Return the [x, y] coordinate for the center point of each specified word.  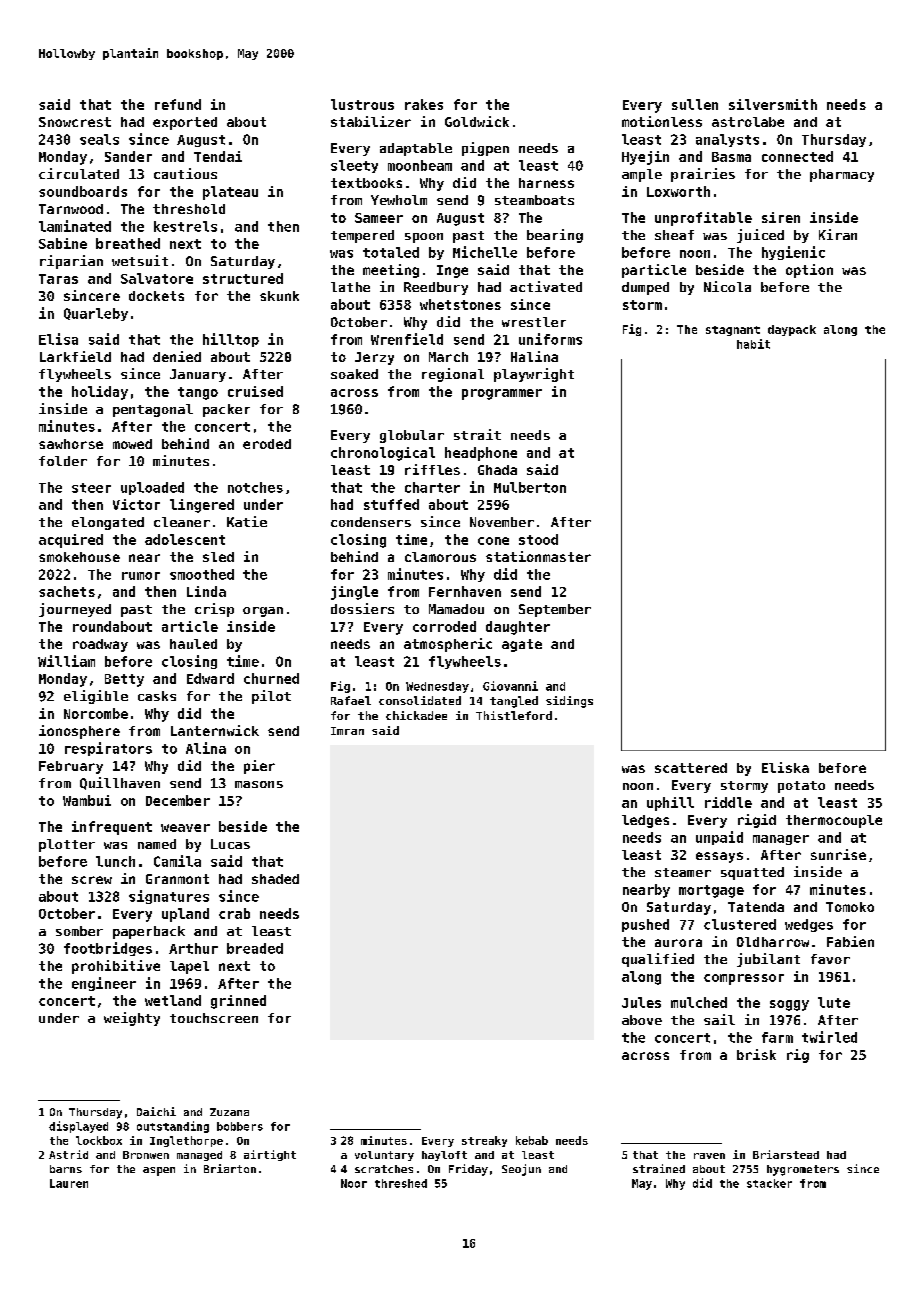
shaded [275, 879]
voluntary [384, 1156]
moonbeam [420, 165]
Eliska [785, 767]
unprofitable [703, 219]
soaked [354, 374]
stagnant [733, 331]
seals [99, 139]
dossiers [362, 608]
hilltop [231, 340]
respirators [108, 749]
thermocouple [834, 821]
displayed [78, 1127]
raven [709, 1156]
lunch [115, 861]
